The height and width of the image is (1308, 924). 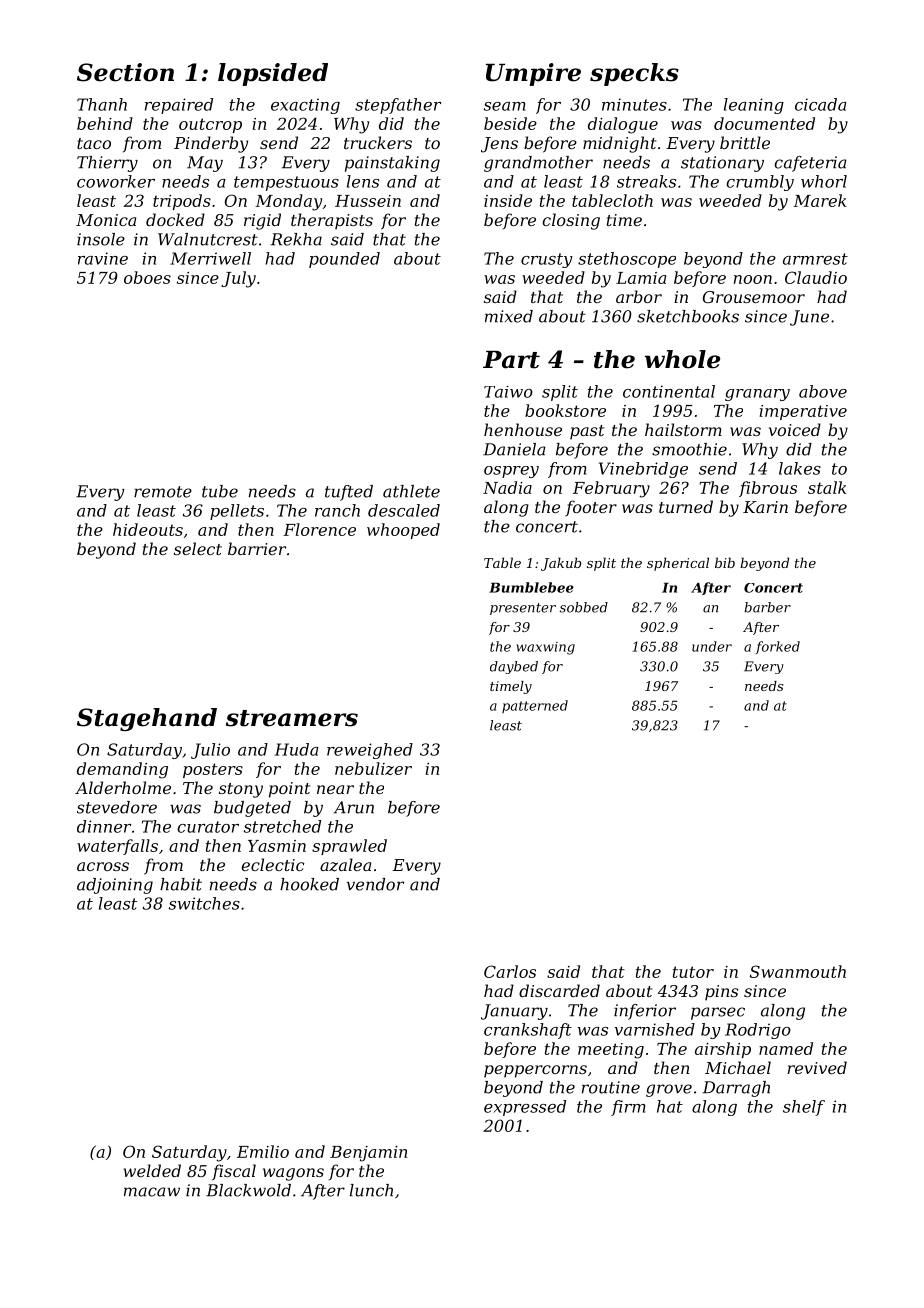 I want to click on expressed, so click(x=525, y=1108).
